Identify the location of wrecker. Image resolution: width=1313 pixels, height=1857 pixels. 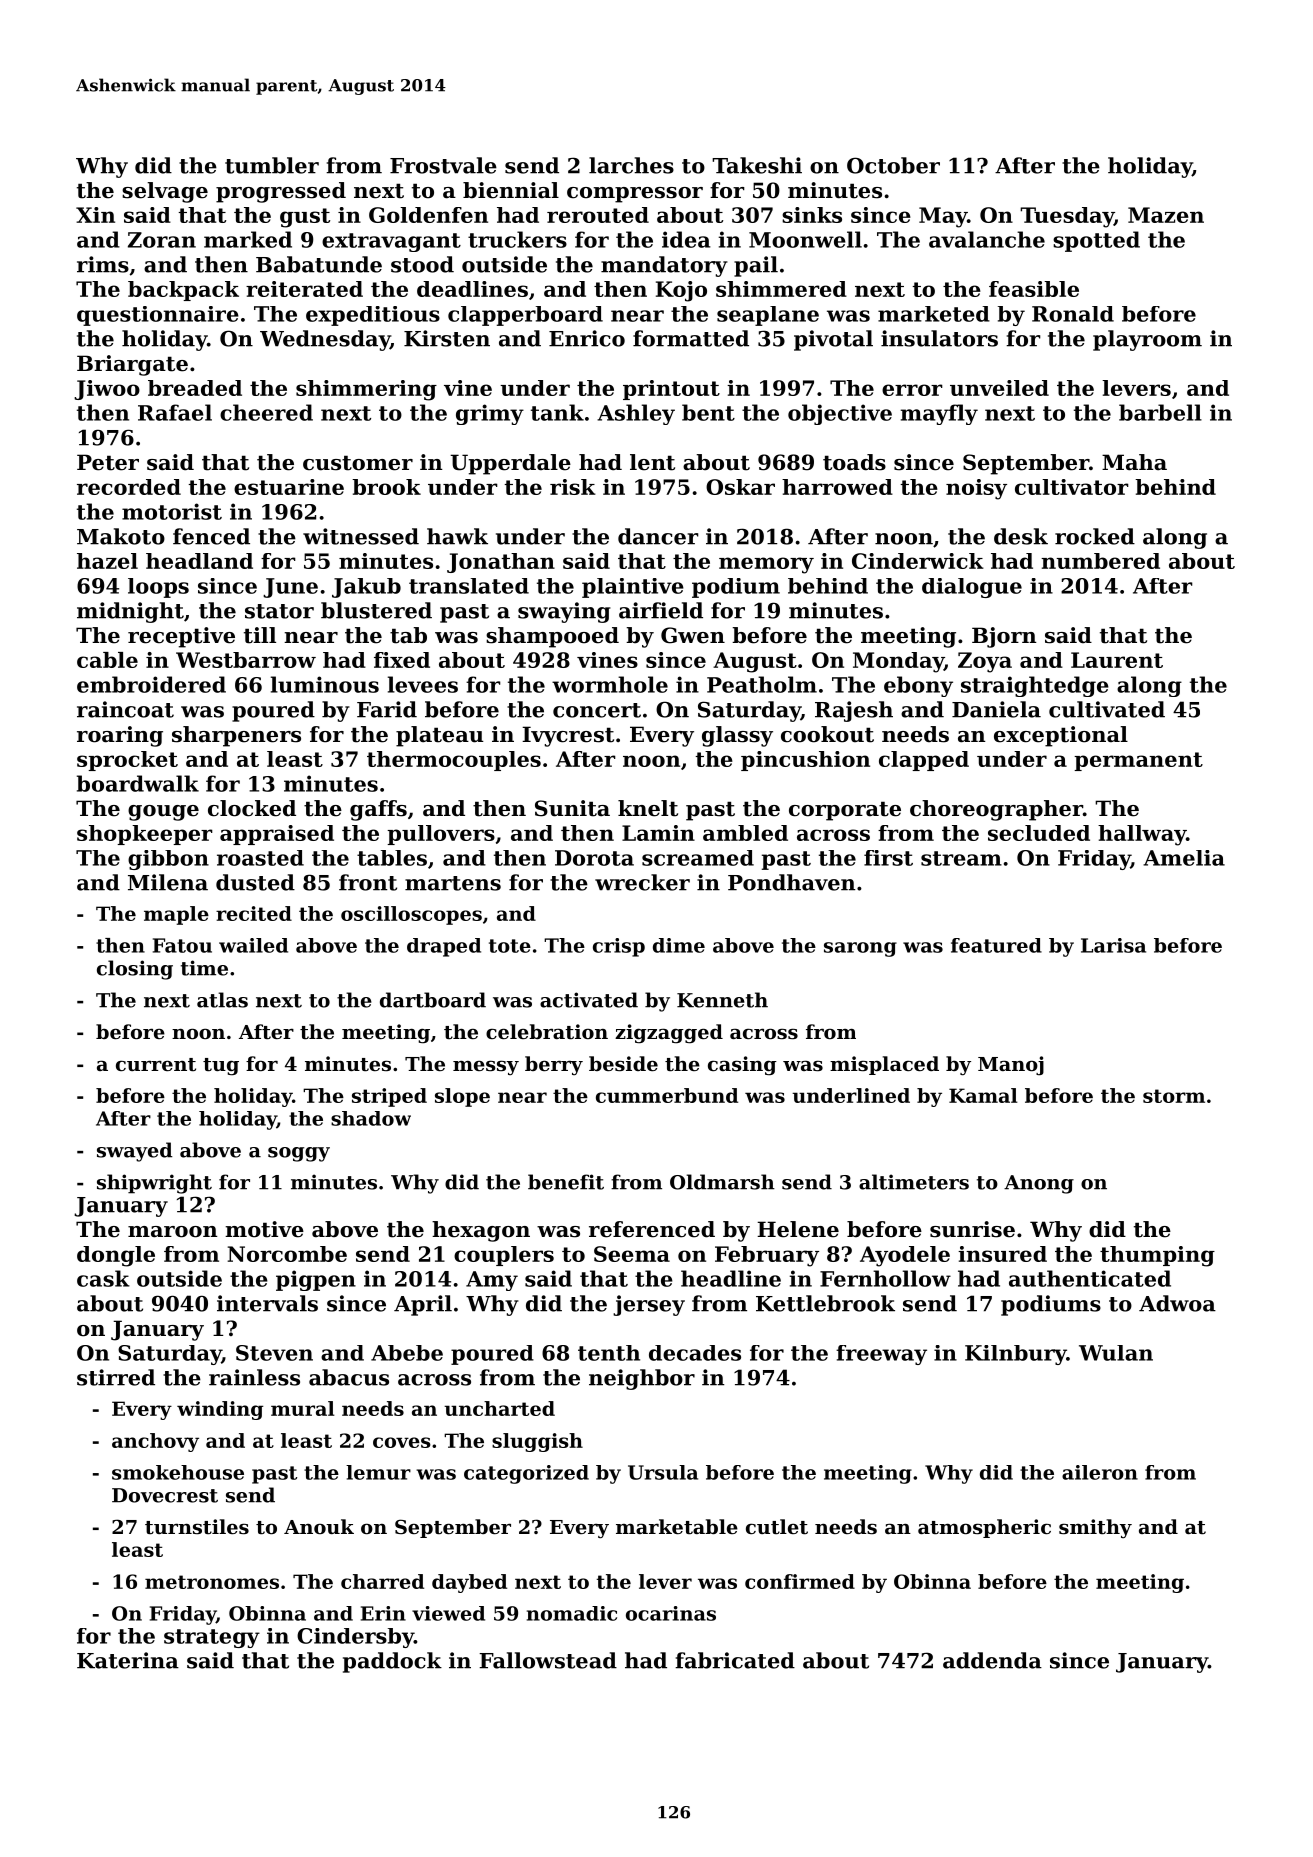
(642, 882).
